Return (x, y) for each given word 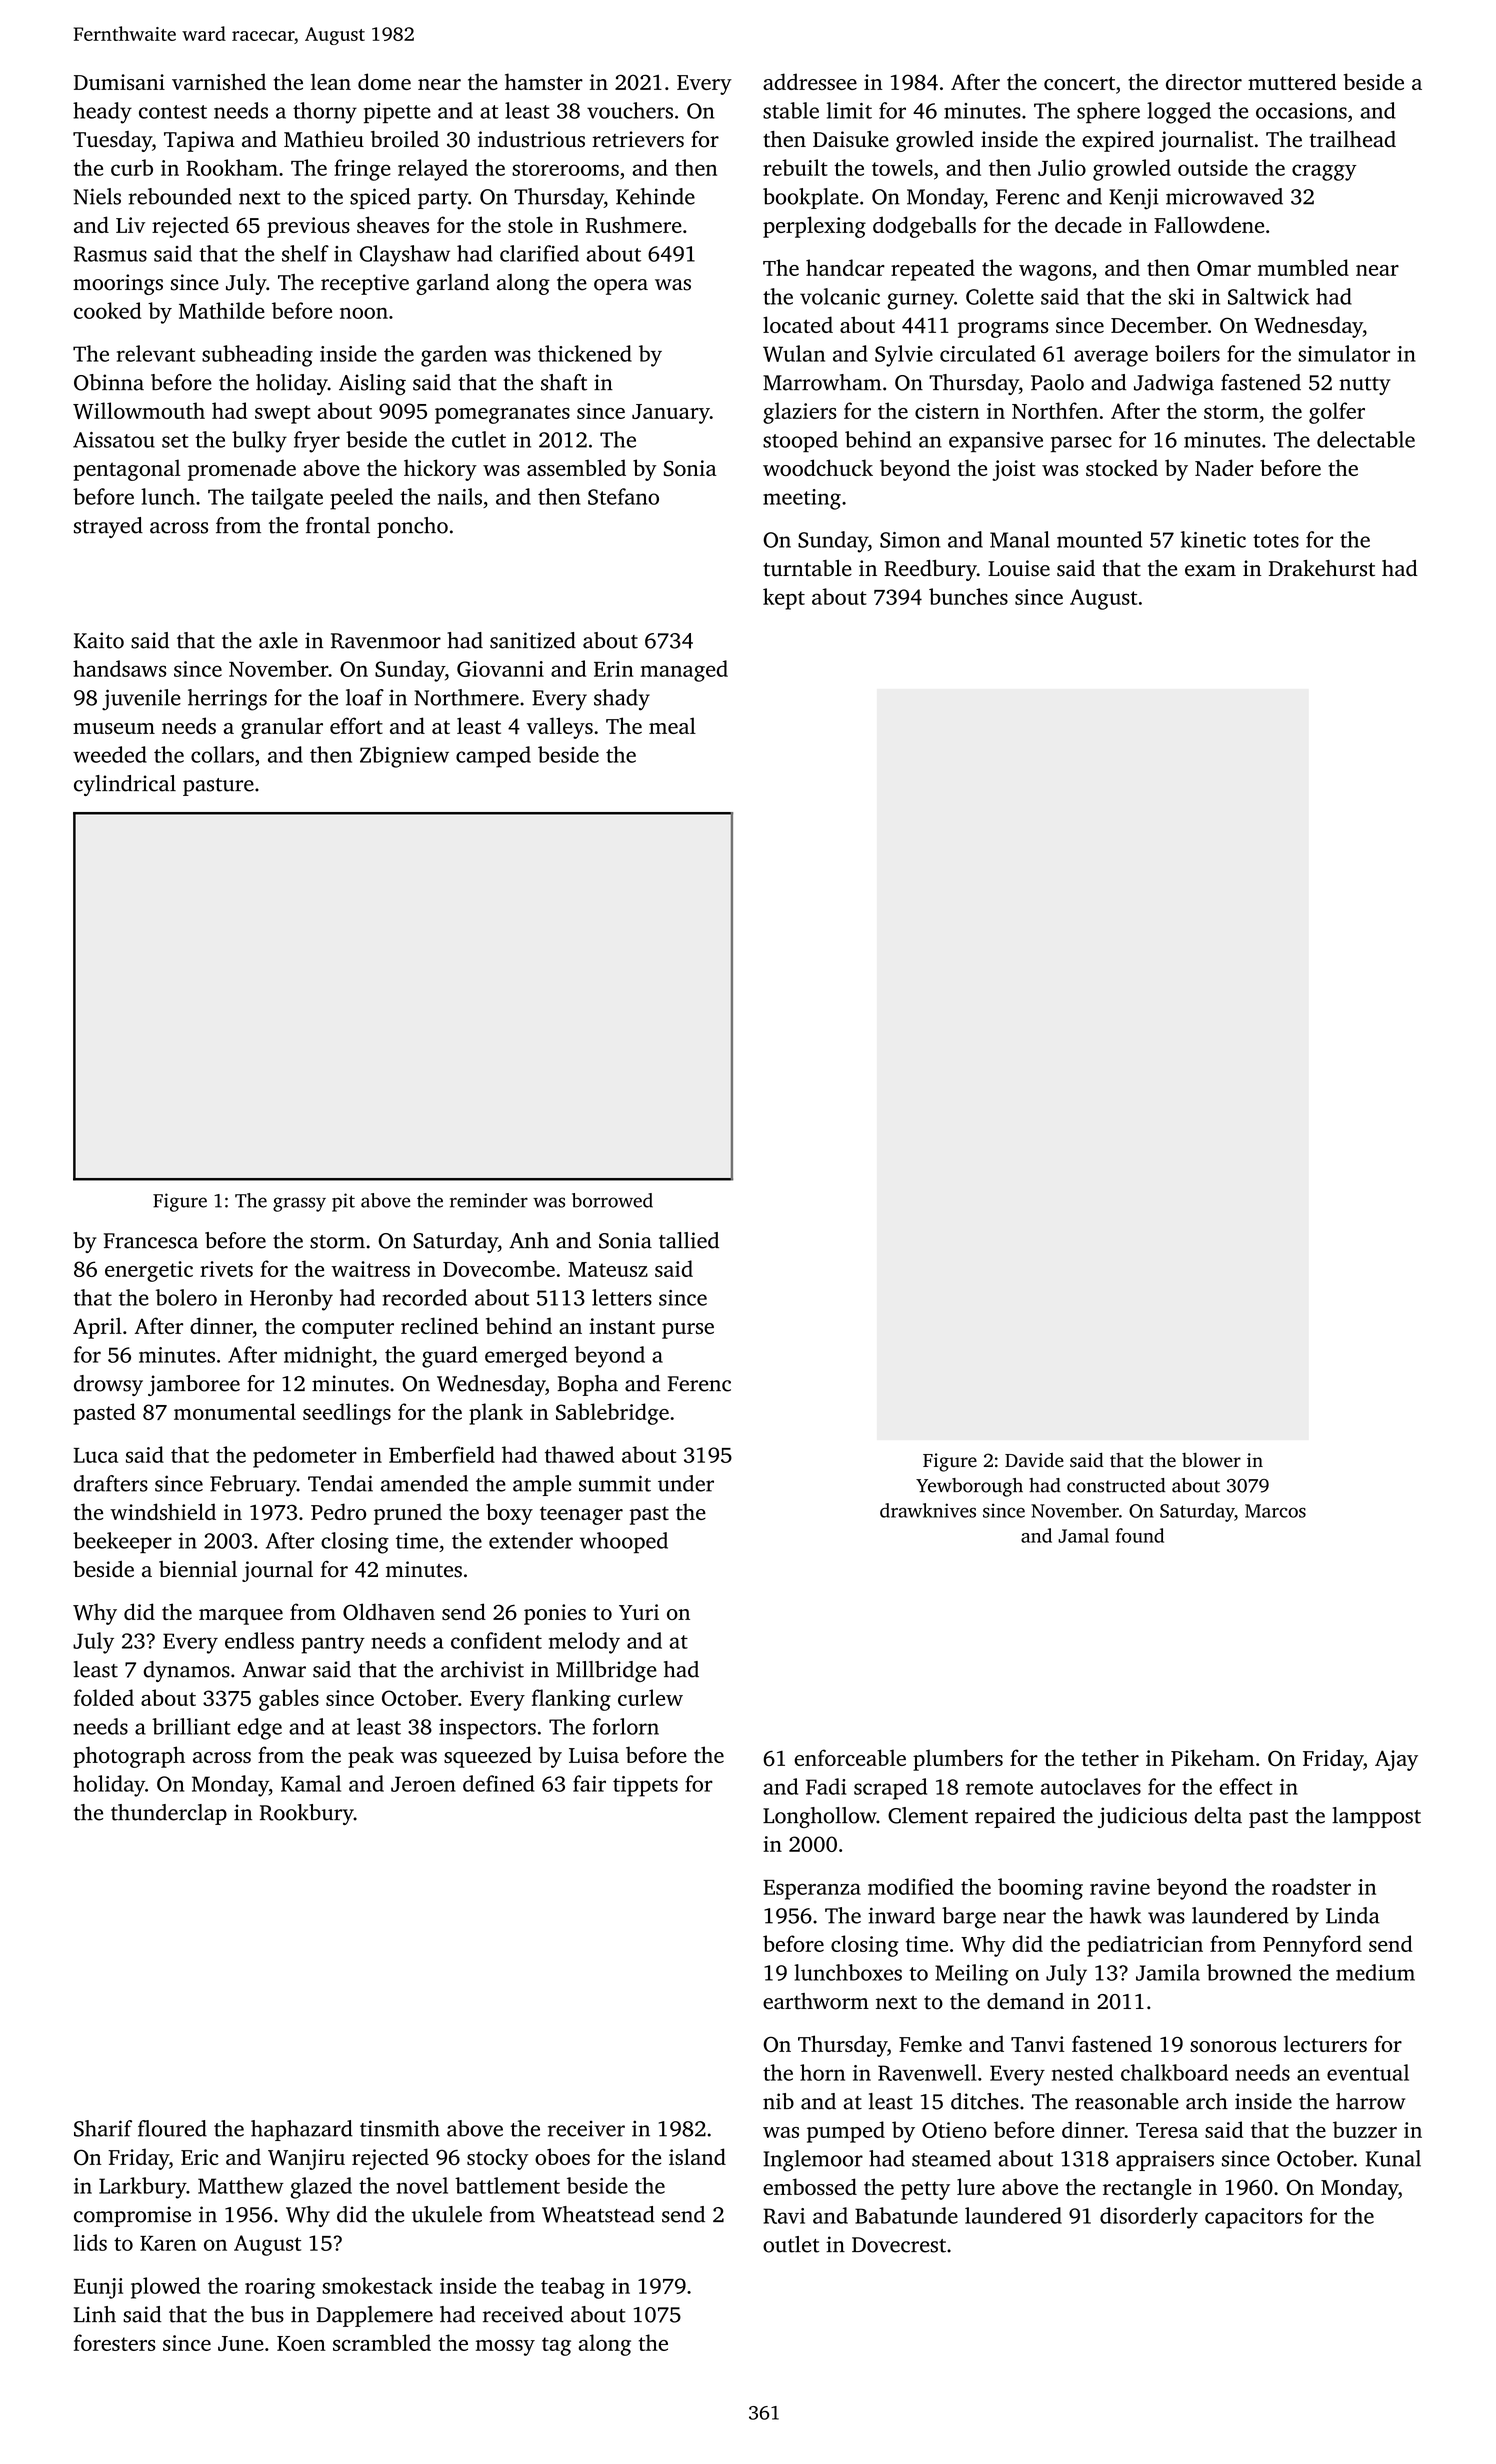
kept (784, 599)
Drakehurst (1322, 568)
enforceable (850, 1757)
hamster (544, 81)
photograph (129, 1757)
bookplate (810, 198)
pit (343, 1202)
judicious (1142, 1817)
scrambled (382, 2342)
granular (282, 728)
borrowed (612, 1200)
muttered (1292, 81)
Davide (1034, 1460)
